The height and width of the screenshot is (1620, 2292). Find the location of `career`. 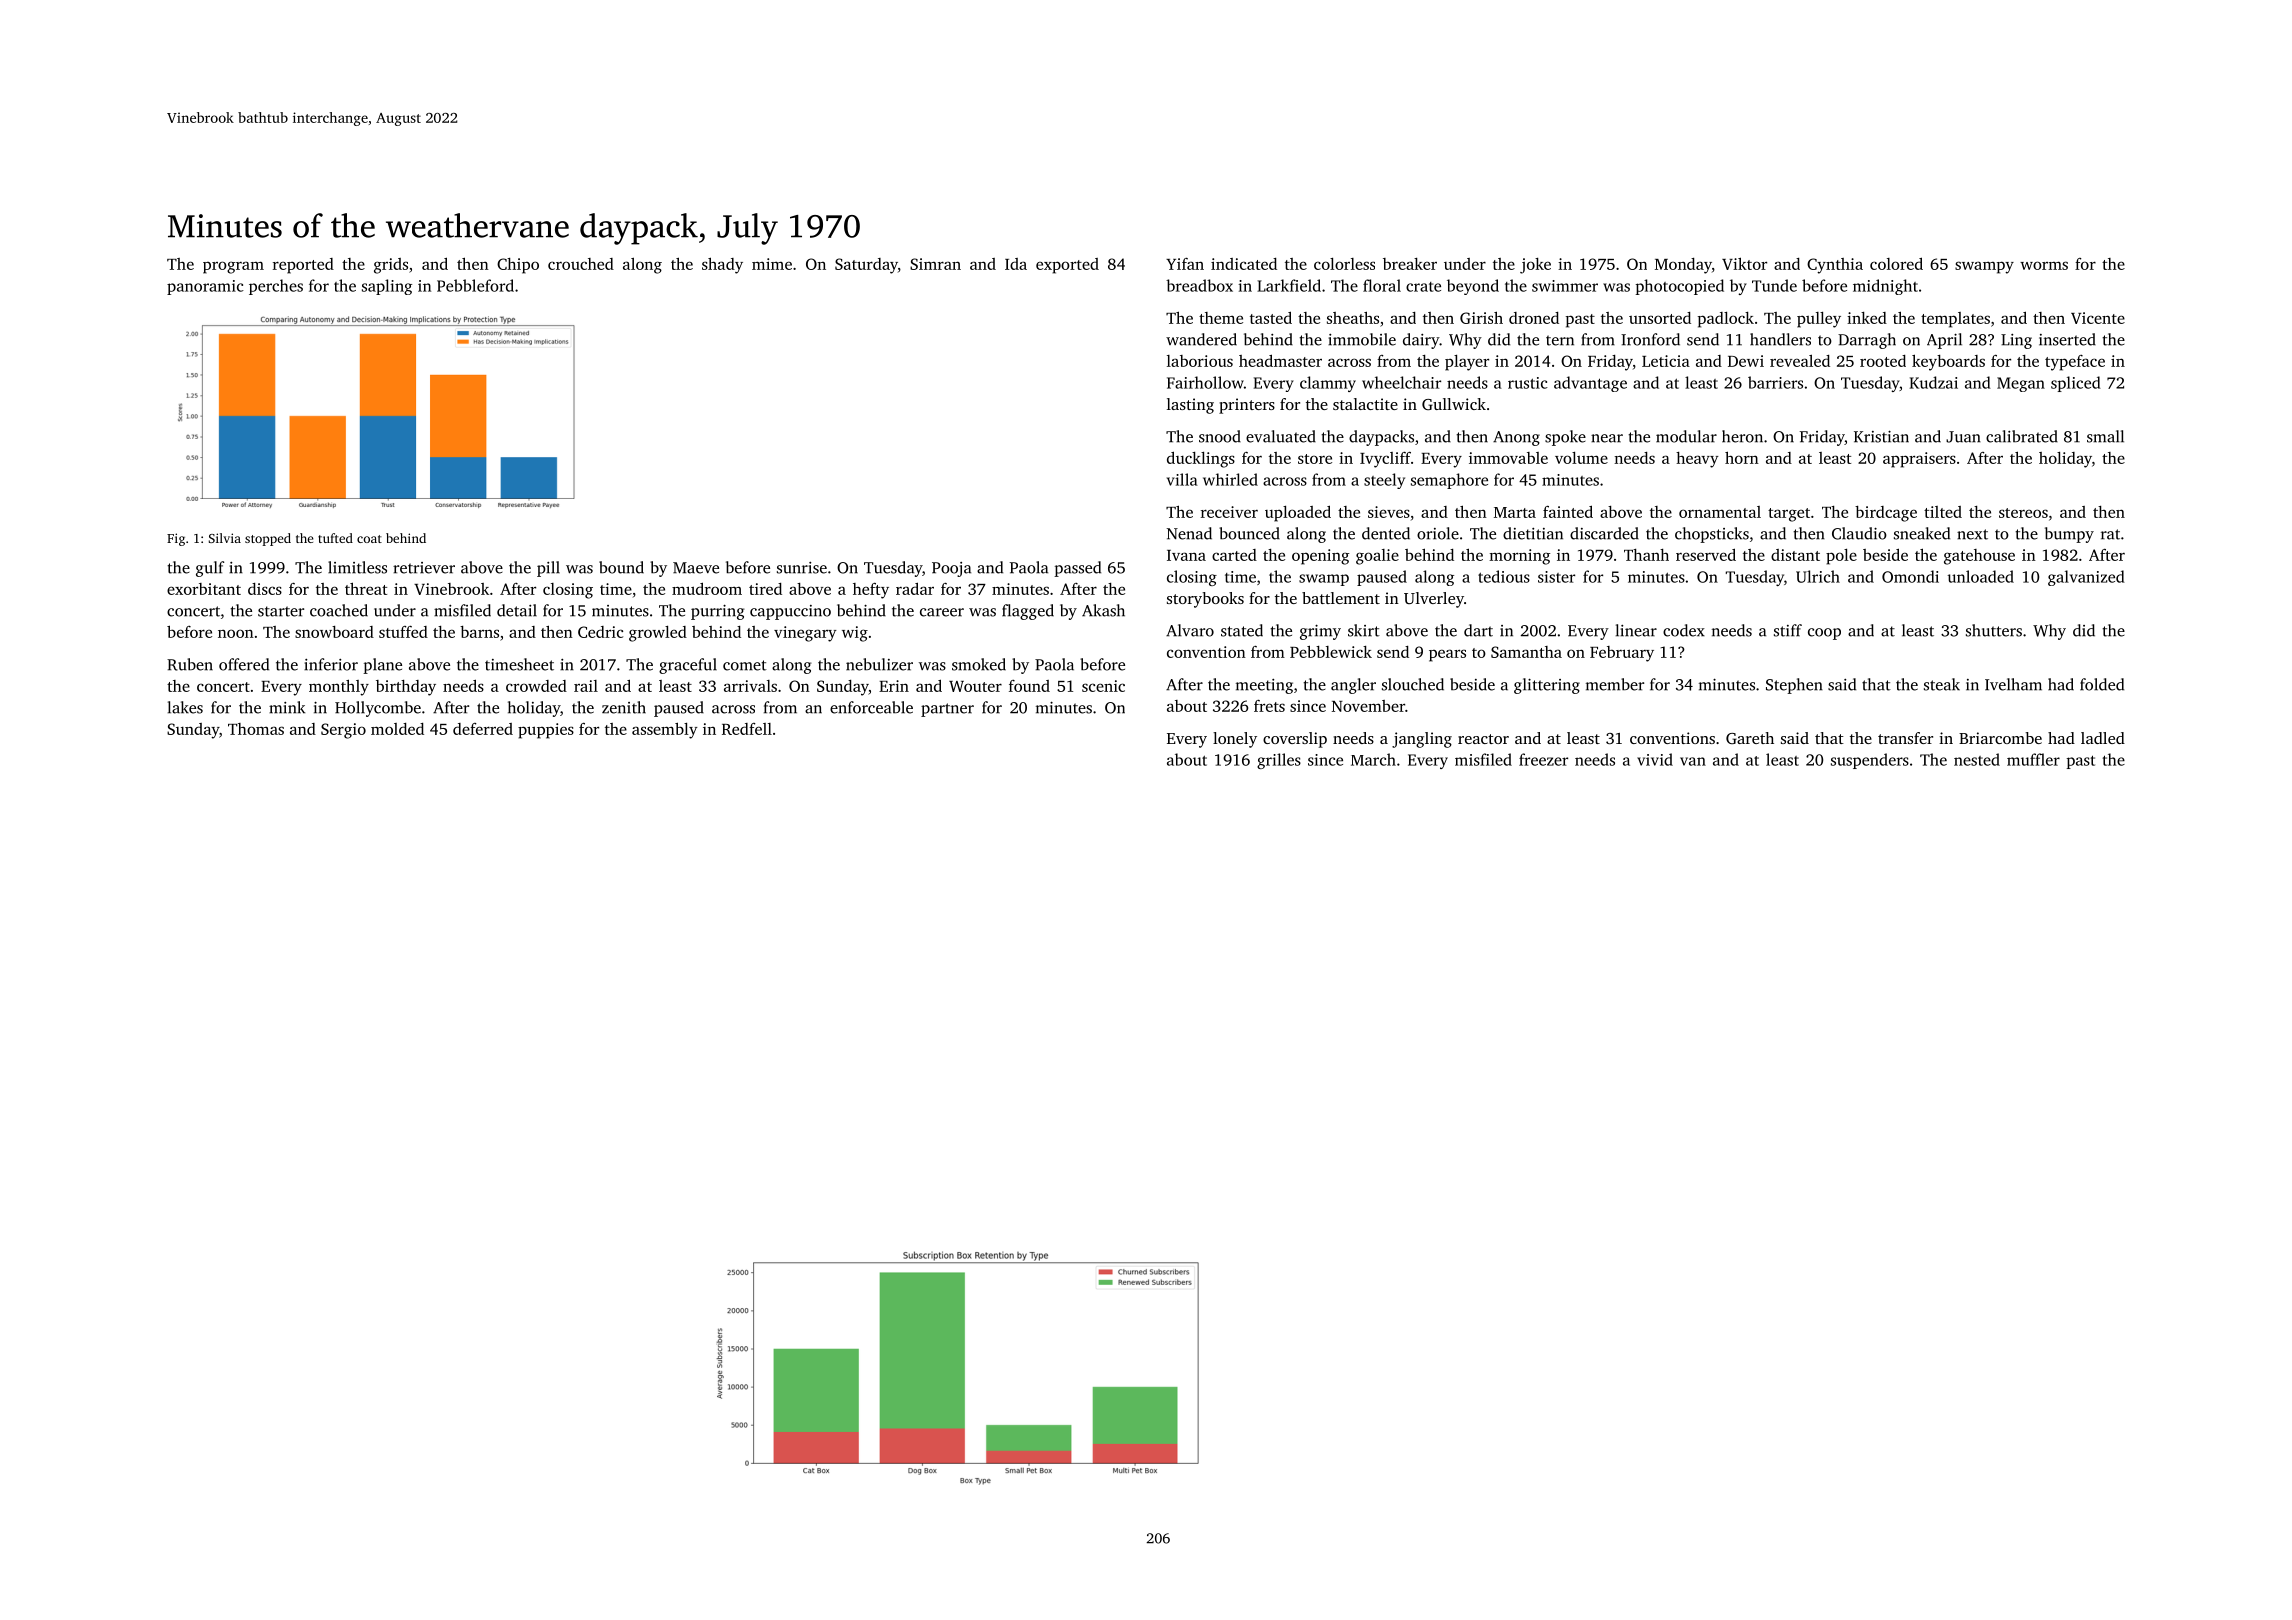

career is located at coordinates (942, 612).
